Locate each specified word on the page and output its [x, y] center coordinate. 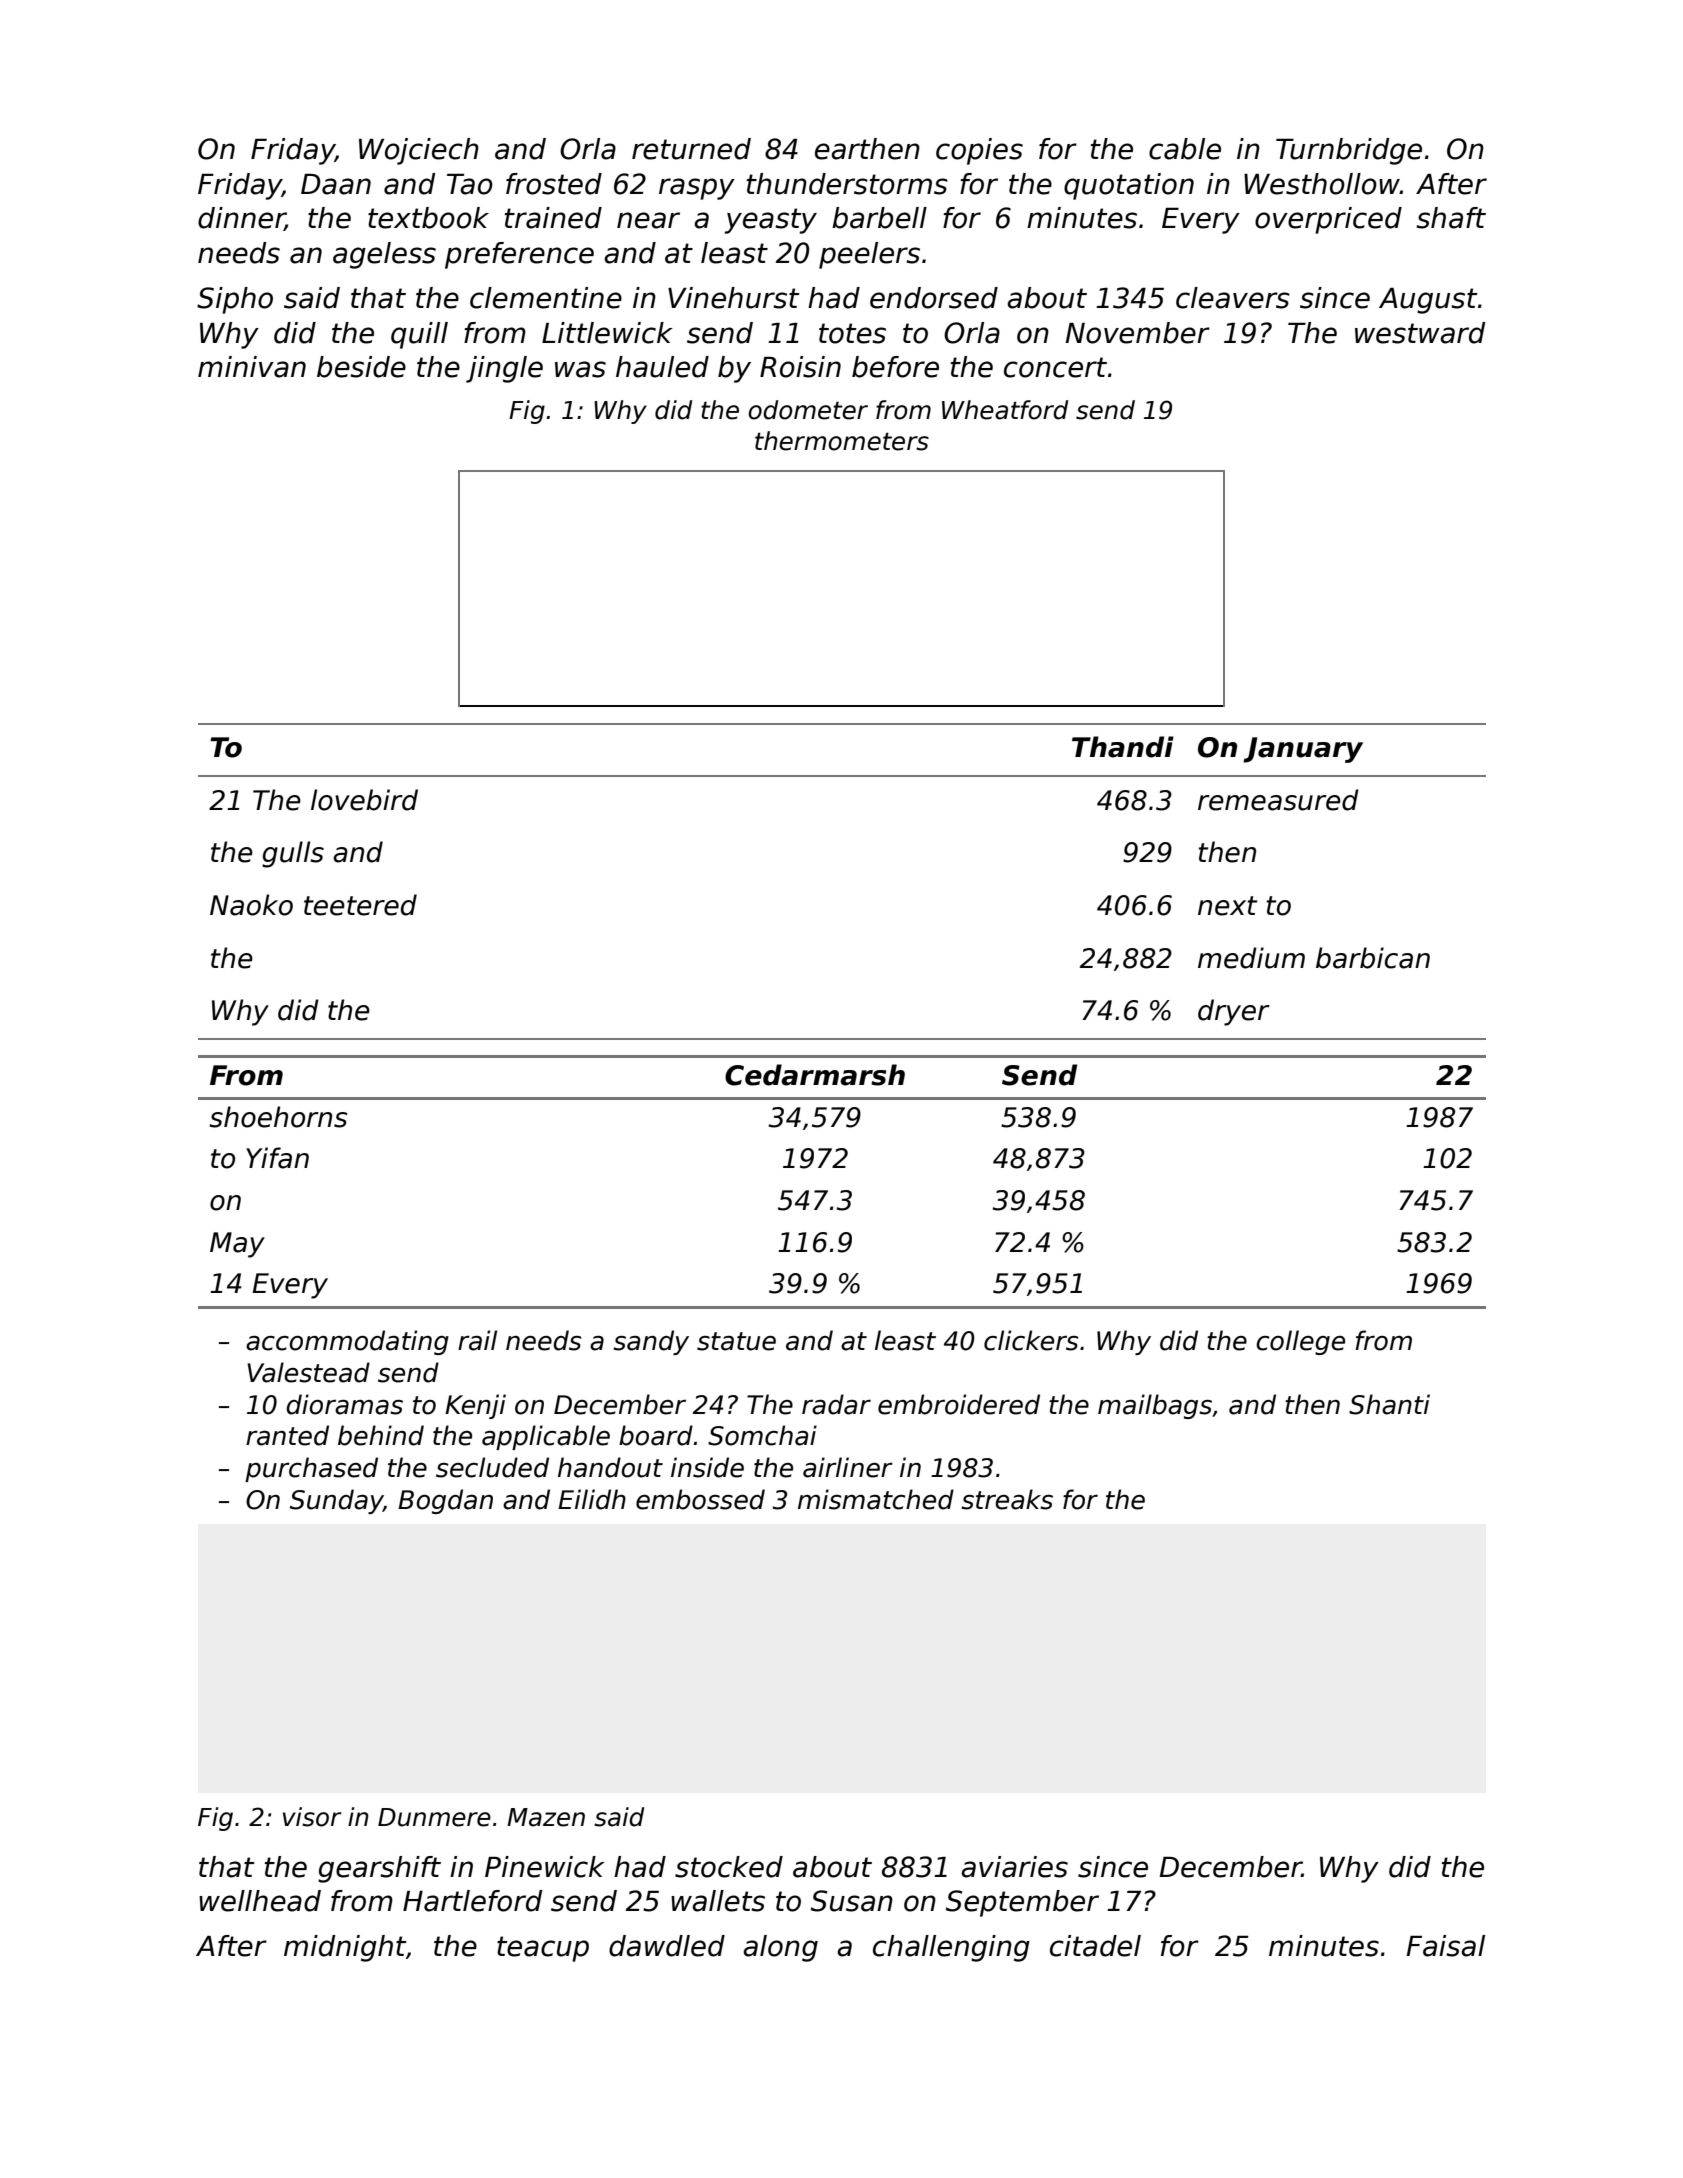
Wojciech [419, 151]
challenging [951, 1948]
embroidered [959, 1404]
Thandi [1123, 747]
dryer [1234, 1012]
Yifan [277, 1158]
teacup [543, 1949]
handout [610, 1467]
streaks [1007, 1499]
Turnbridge [1349, 151]
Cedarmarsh [815, 1075]
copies [979, 151]
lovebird [364, 800]
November [1137, 333]
